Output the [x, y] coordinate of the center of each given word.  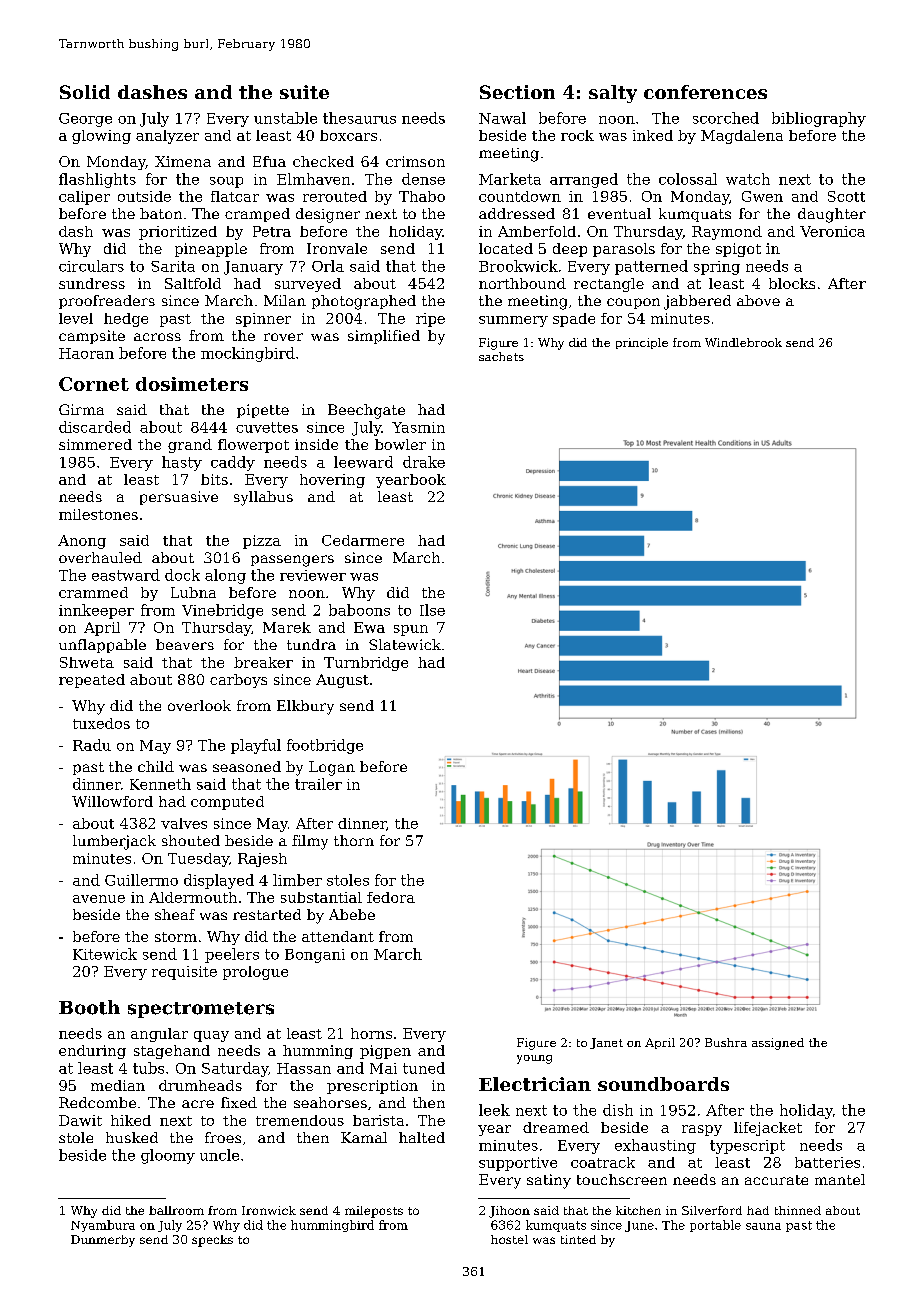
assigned [778, 1044]
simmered [95, 444]
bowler [400, 444]
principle [642, 343]
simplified [384, 337]
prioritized [178, 233]
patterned [651, 267]
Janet [606, 1043]
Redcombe [97, 1102]
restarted [267, 914]
